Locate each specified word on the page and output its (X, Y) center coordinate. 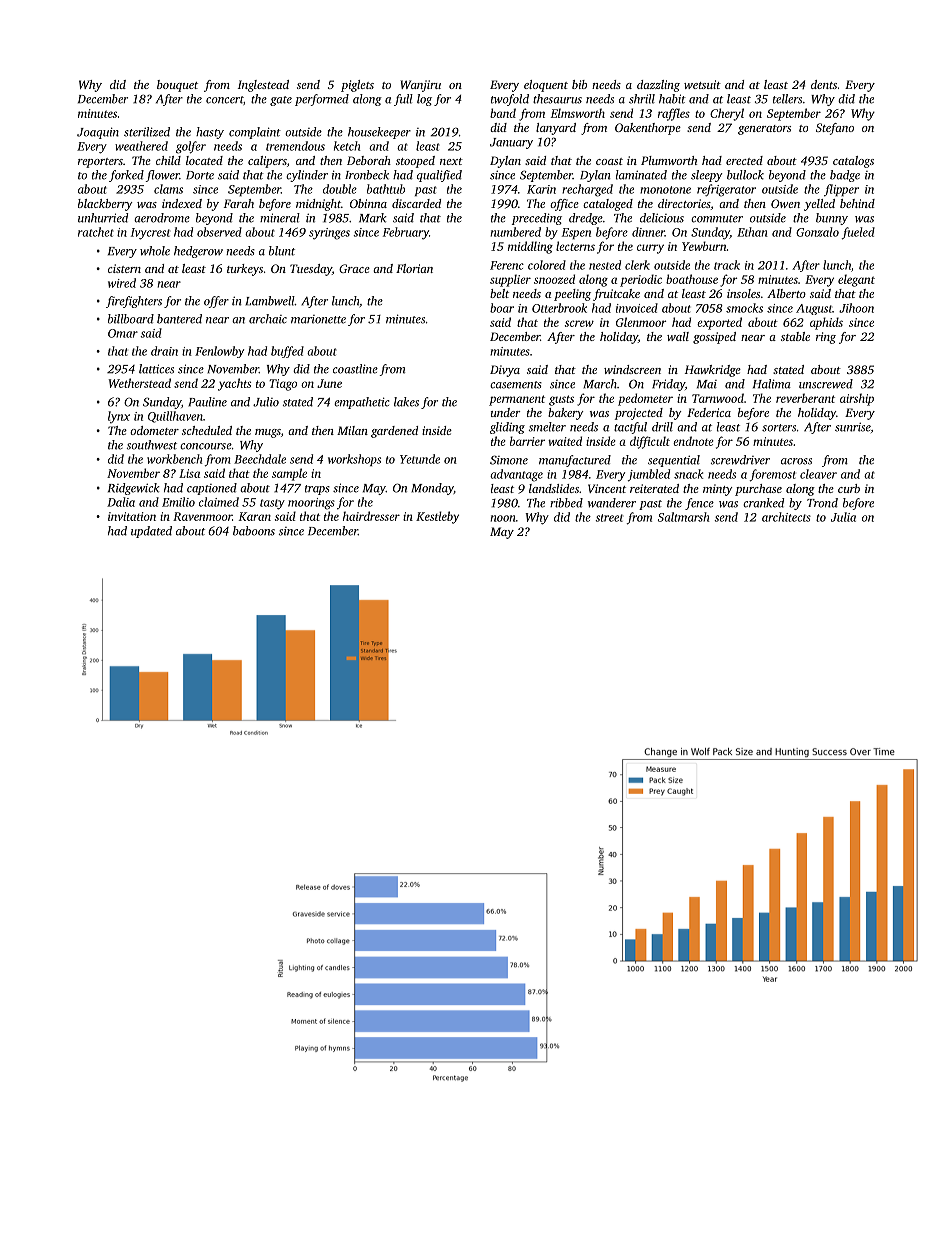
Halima (772, 384)
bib (579, 84)
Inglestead (263, 86)
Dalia (121, 502)
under (506, 412)
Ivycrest (150, 234)
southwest (152, 445)
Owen (785, 203)
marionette (318, 319)
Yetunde (420, 459)
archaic (268, 319)
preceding (537, 219)
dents (824, 84)
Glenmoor (641, 322)
